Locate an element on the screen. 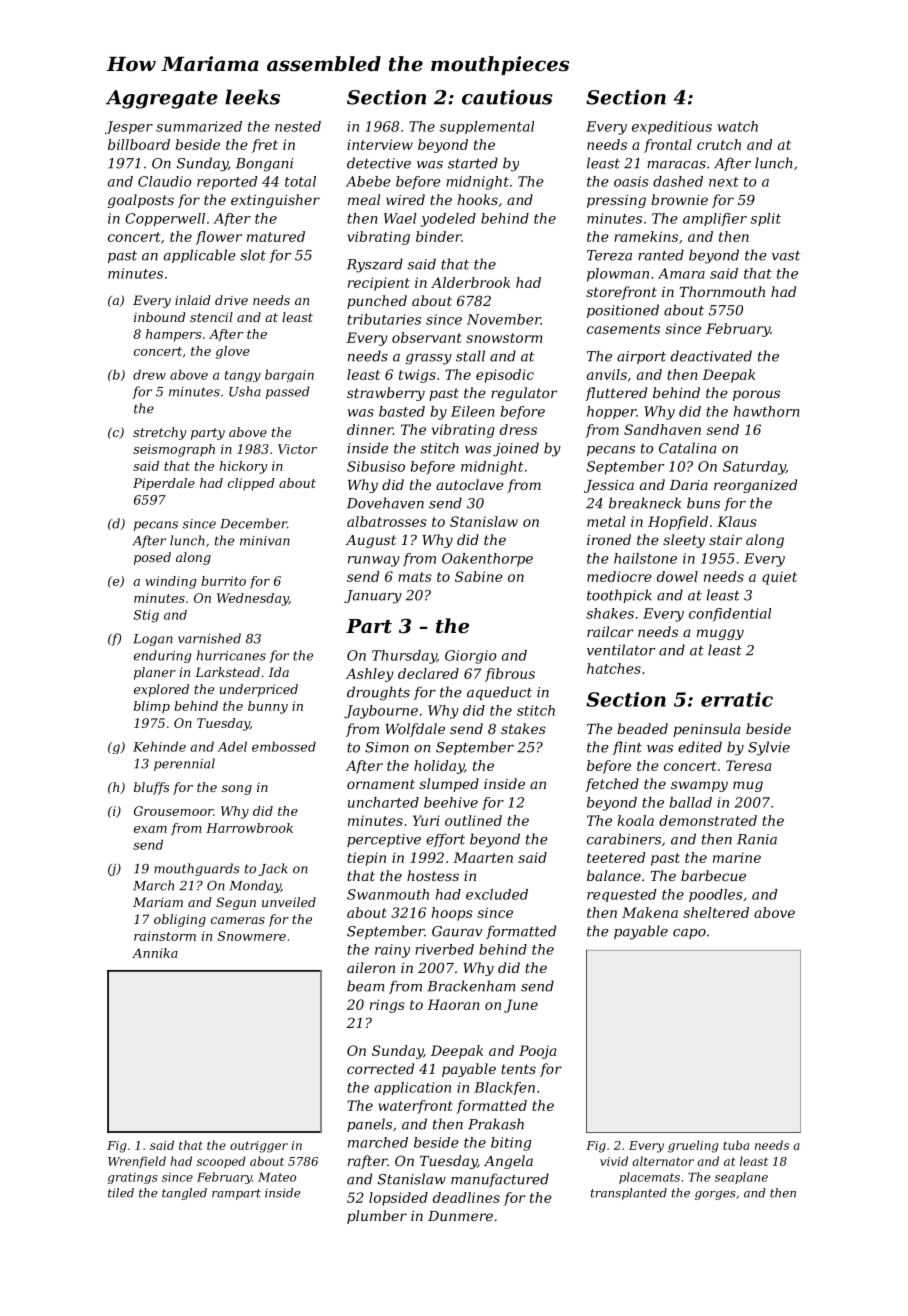 This screenshot has height=1316, width=908. buns is located at coordinates (703, 503).
